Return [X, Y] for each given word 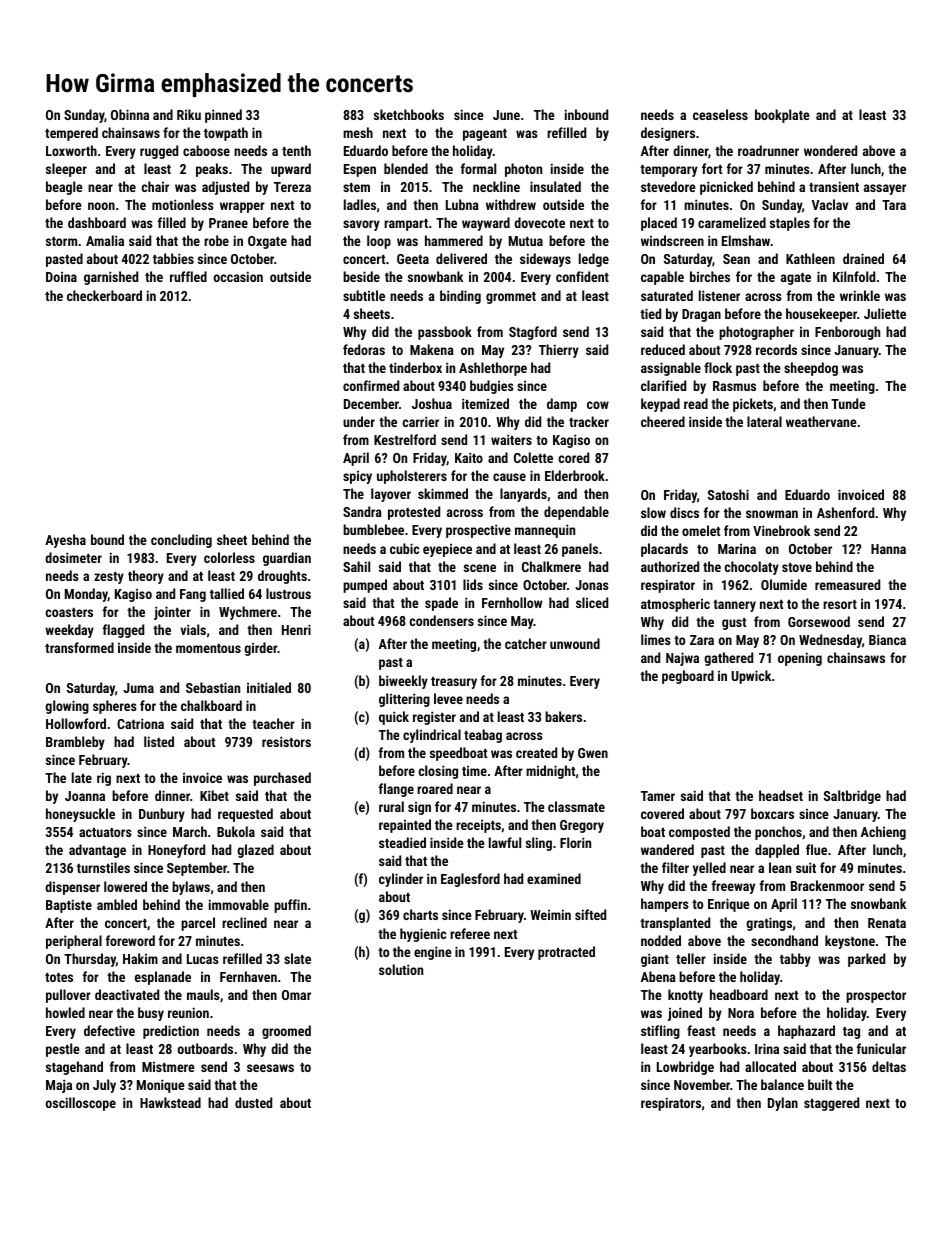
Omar [296, 995]
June [506, 115]
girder [260, 649]
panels [580, 550]
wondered [830, 150]
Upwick [751, 677]
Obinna [130, 114]
